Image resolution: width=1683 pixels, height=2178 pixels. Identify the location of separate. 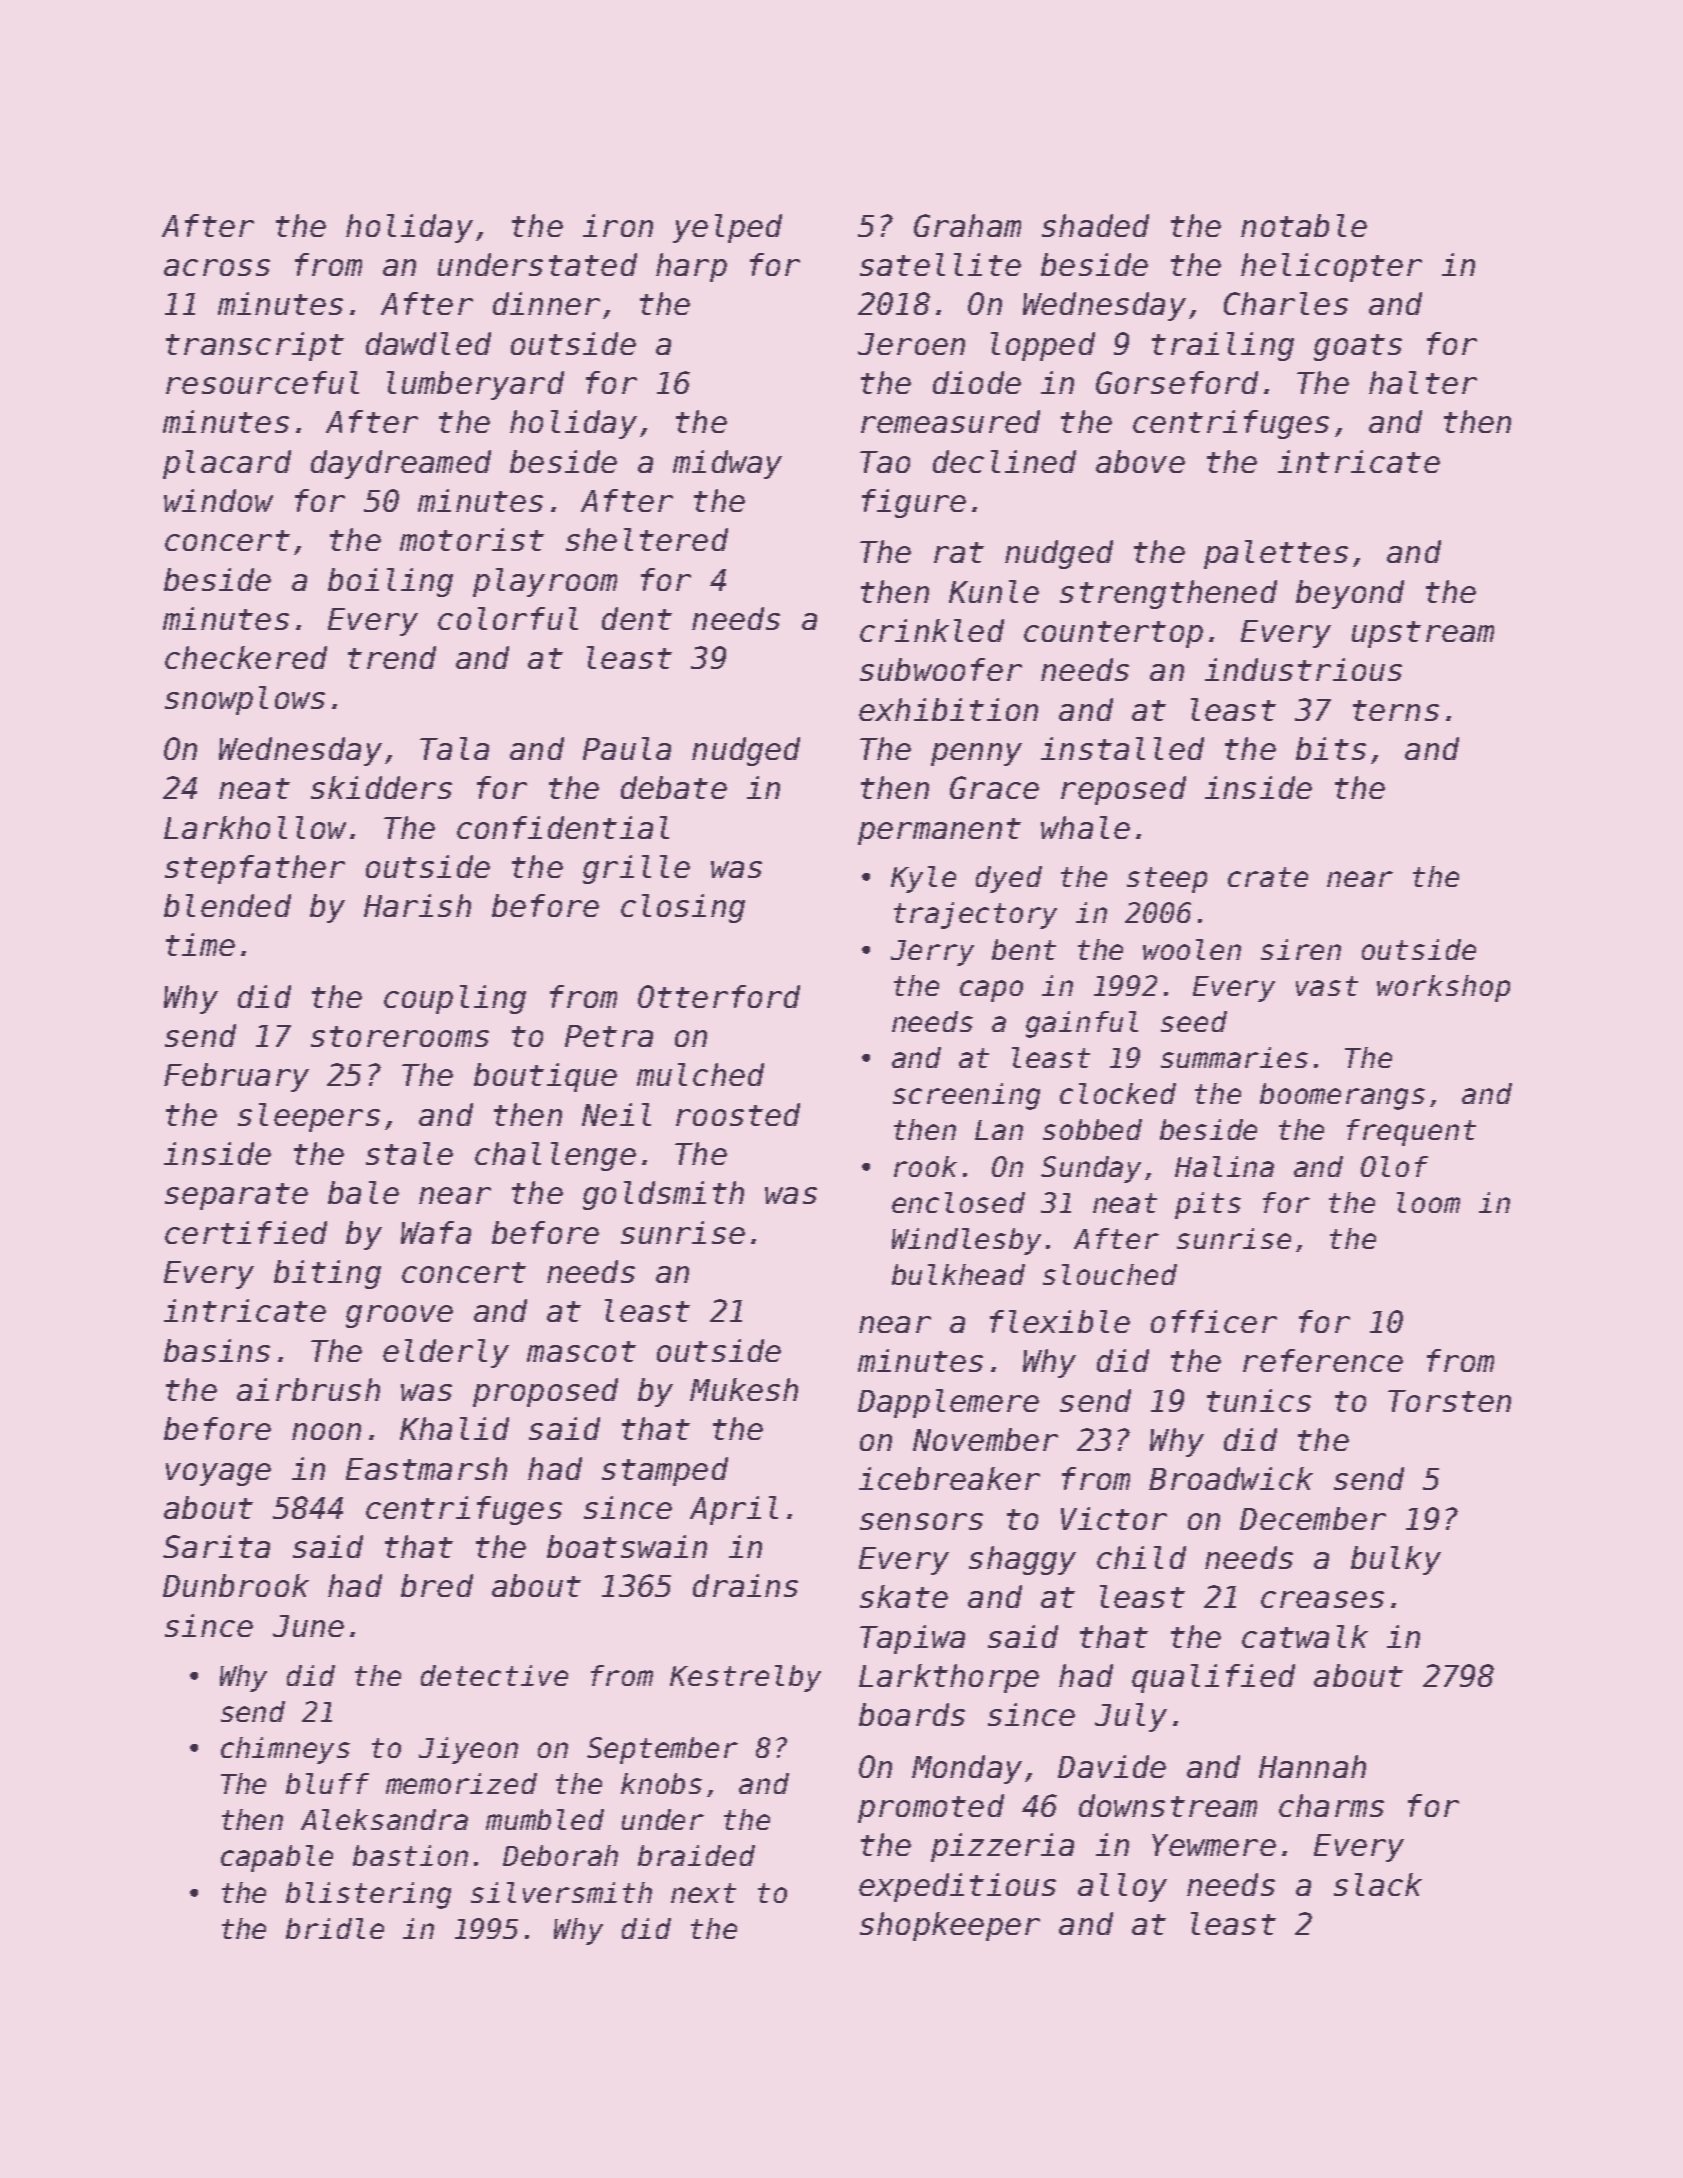
(236, 1196).
